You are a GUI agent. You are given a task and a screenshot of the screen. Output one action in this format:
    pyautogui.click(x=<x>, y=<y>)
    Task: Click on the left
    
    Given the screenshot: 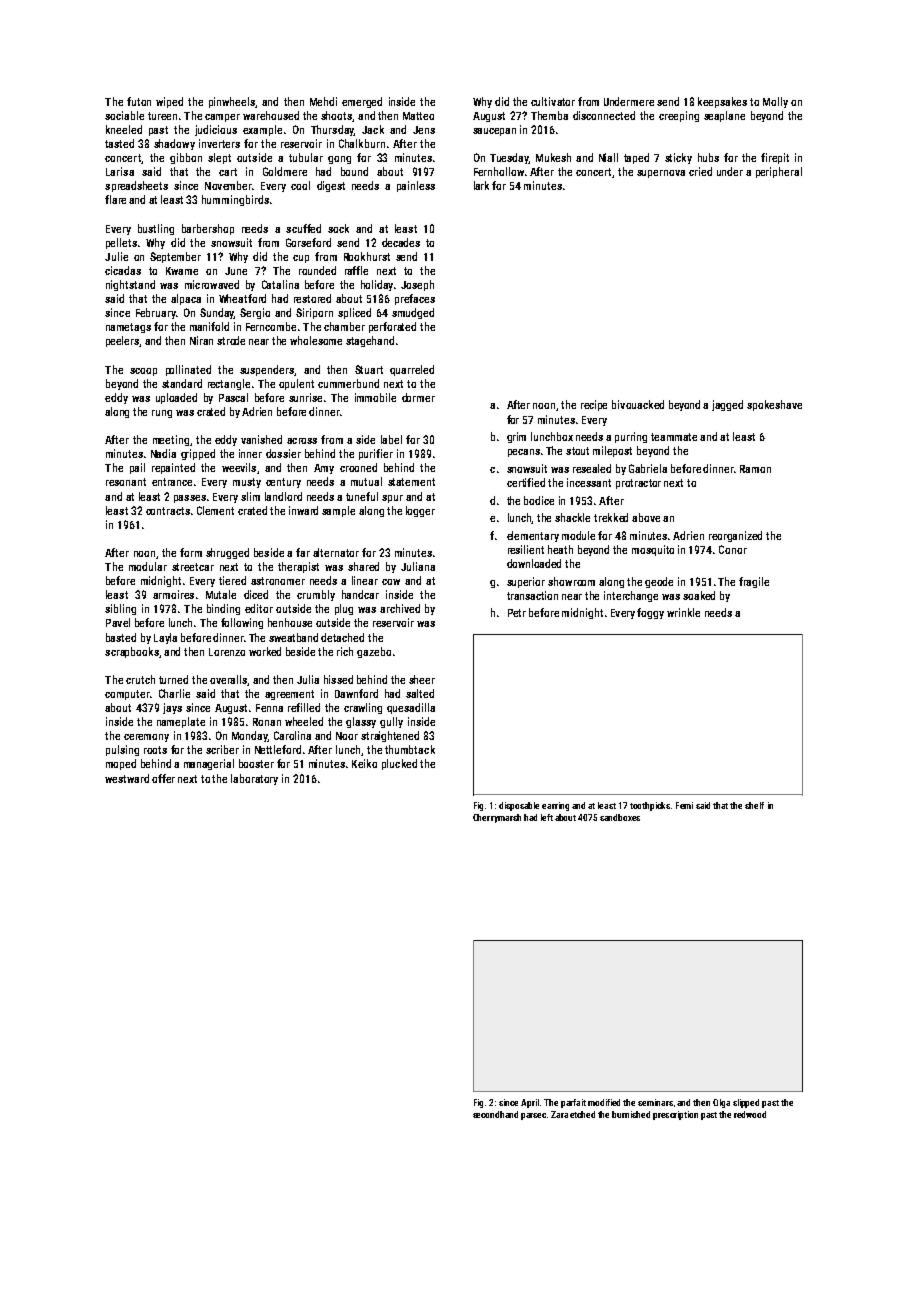 What is the action you would take?
    pyautogui.click(x=547, y=817)
